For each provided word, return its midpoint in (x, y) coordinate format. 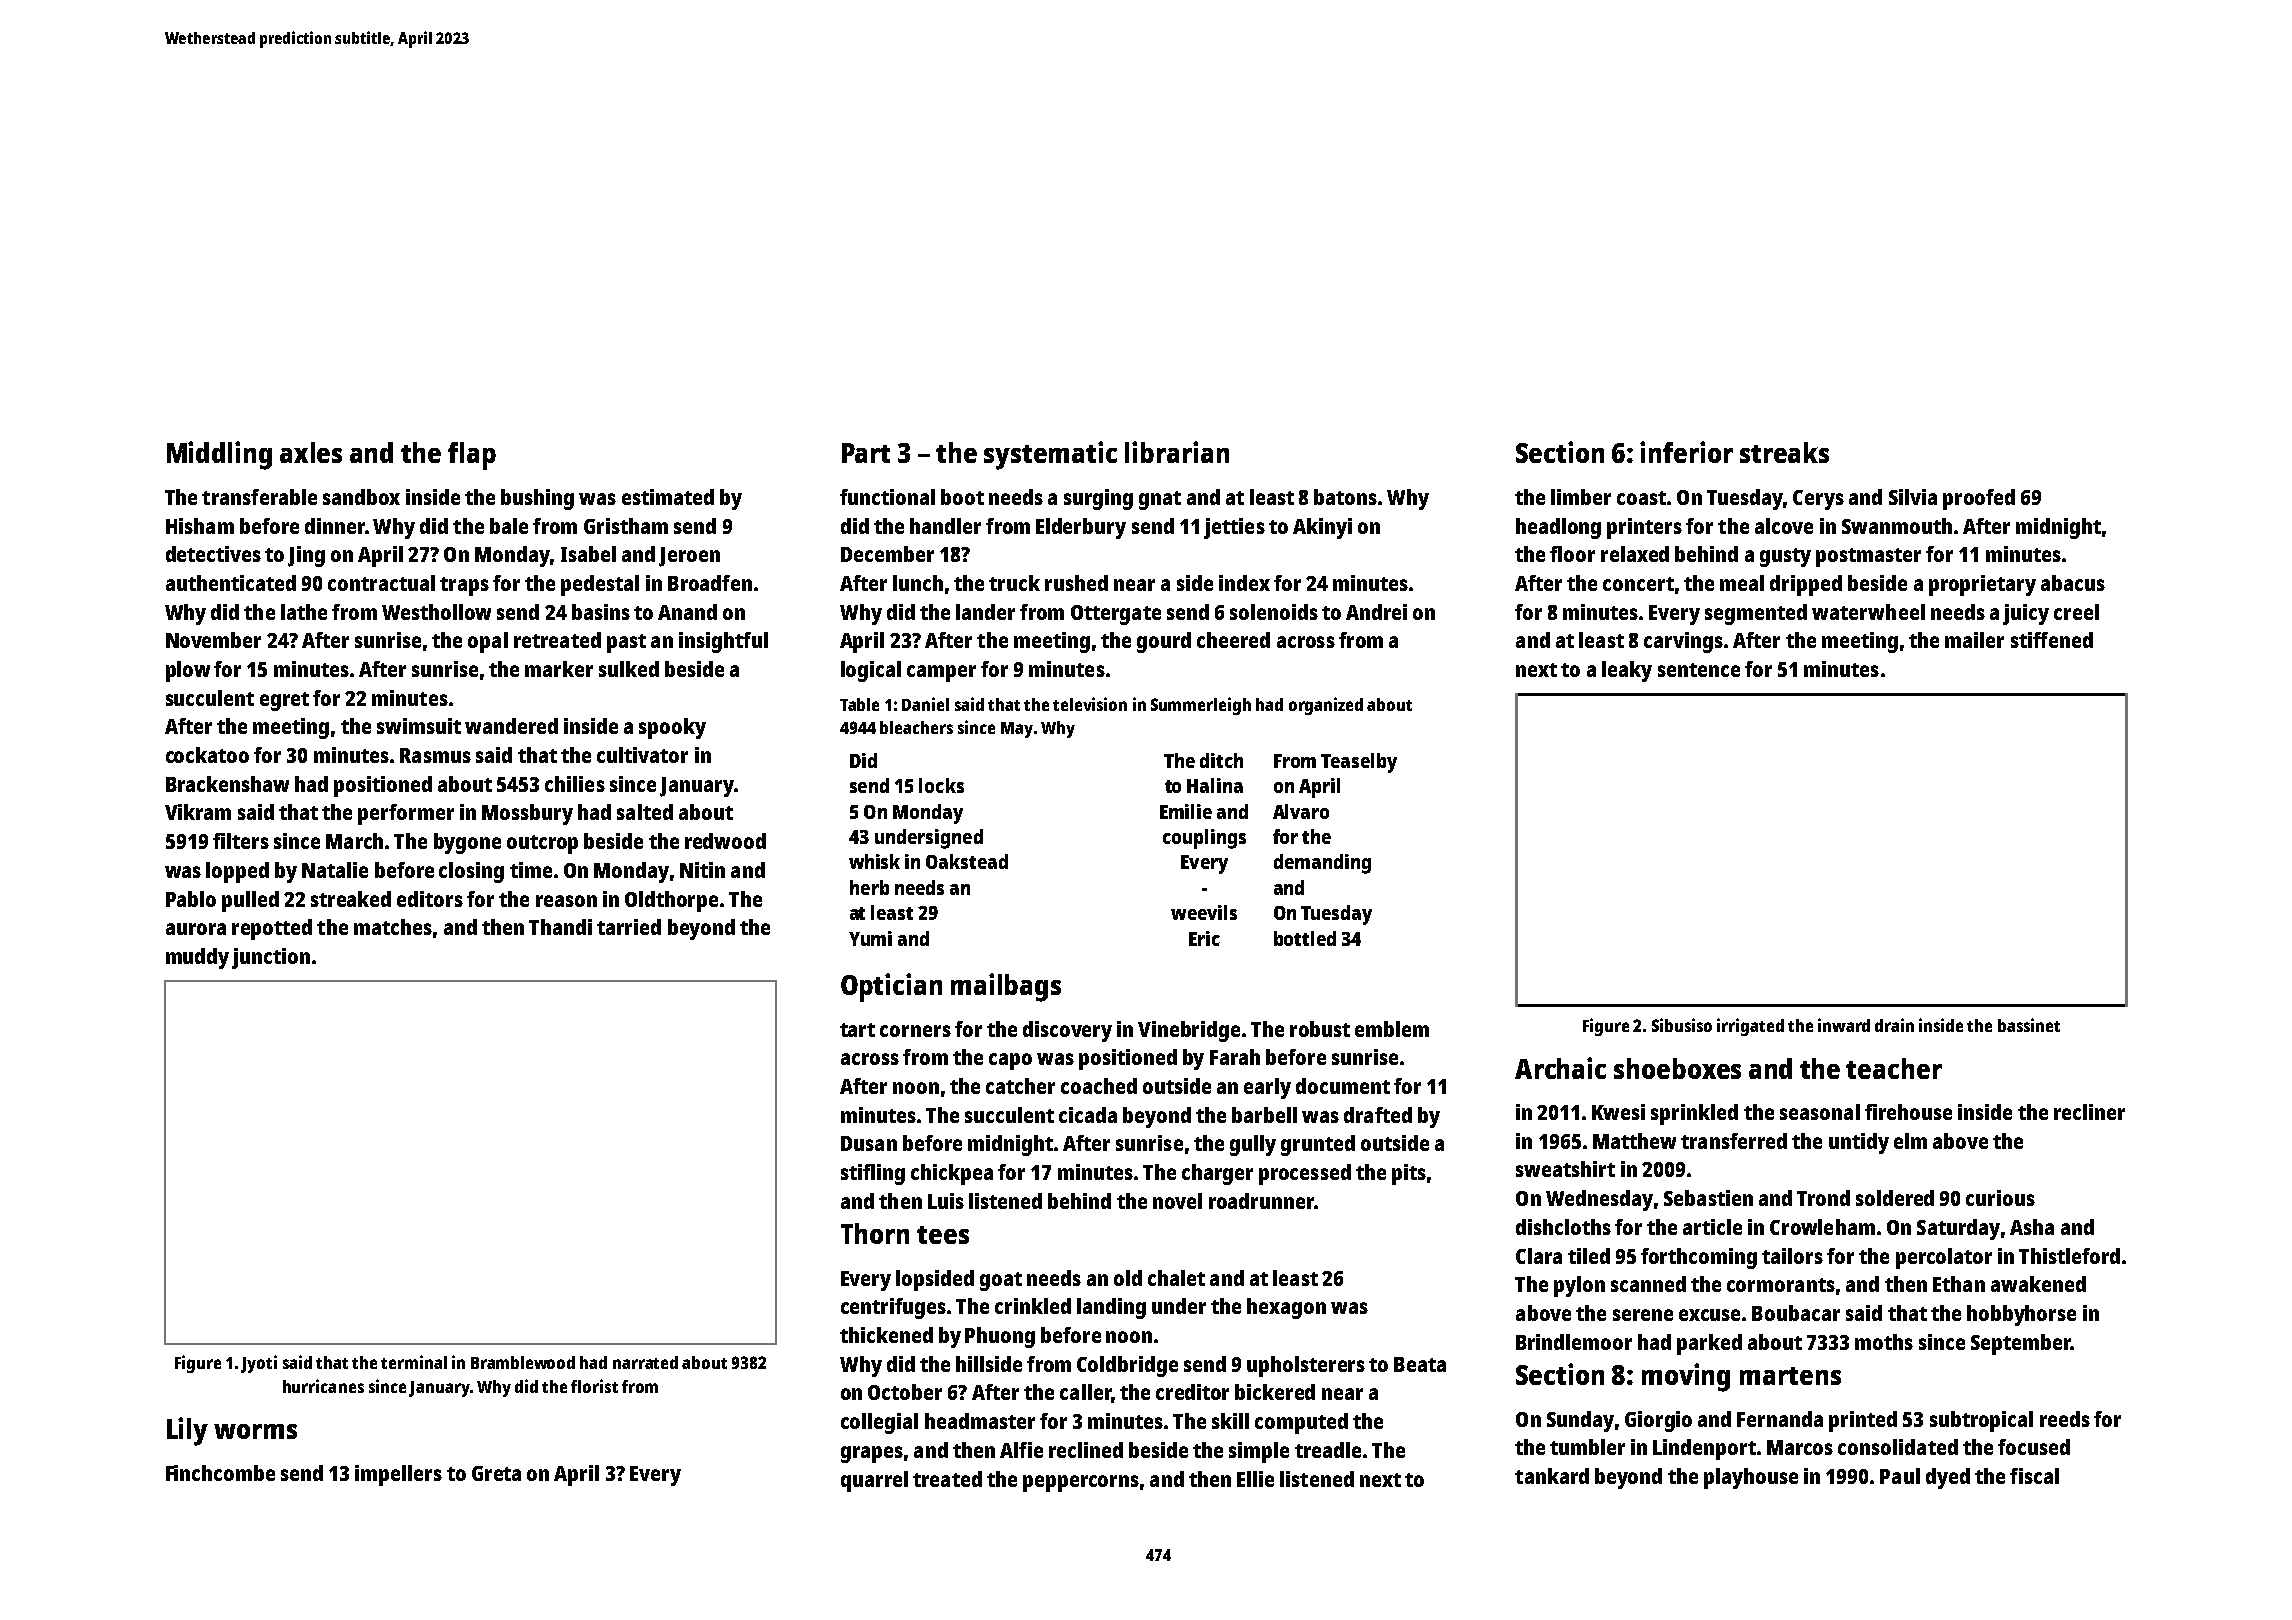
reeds (2065, 1419)
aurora (196, 929)
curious (2000, 1198)
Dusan (869, 1143)
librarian (1177, 452)
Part (866, 453)
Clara (1539, 1256)
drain (1894, 1025)
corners (915, 1031)
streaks (1784, 452)
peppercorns (1081, 1483)
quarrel (874, 1481)
